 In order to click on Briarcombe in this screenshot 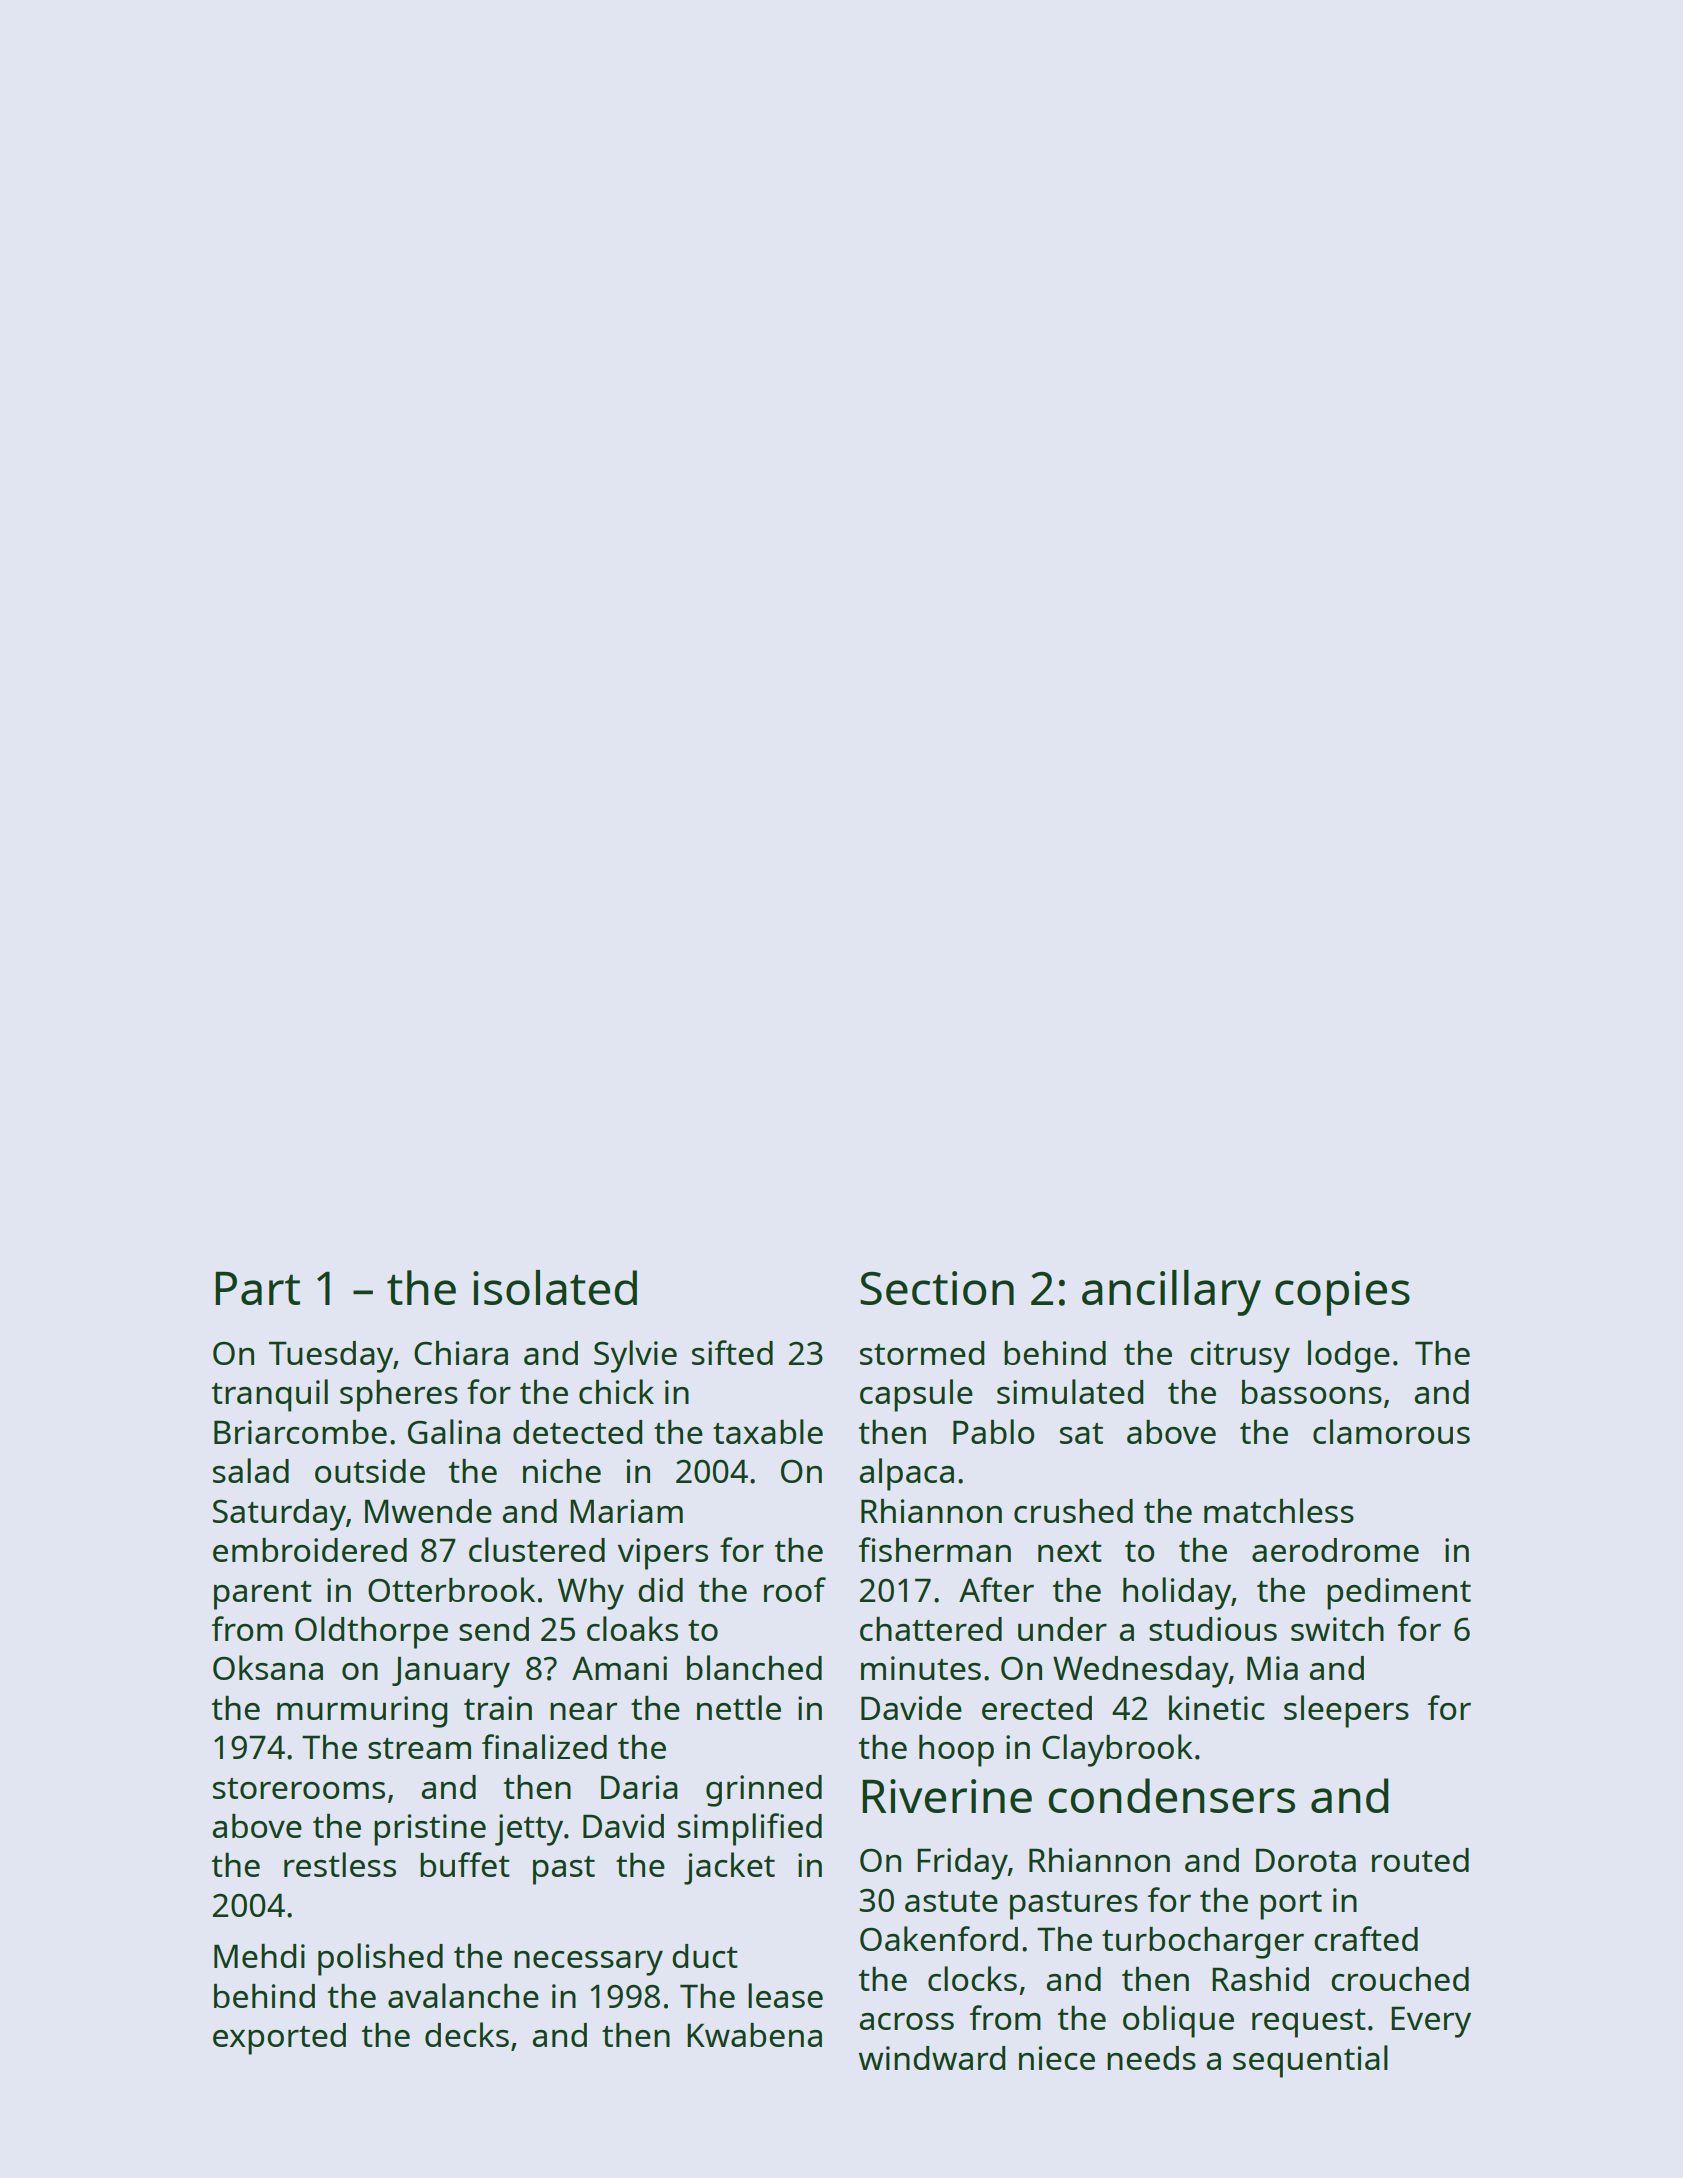, I will do `click(300, 1432)`.
